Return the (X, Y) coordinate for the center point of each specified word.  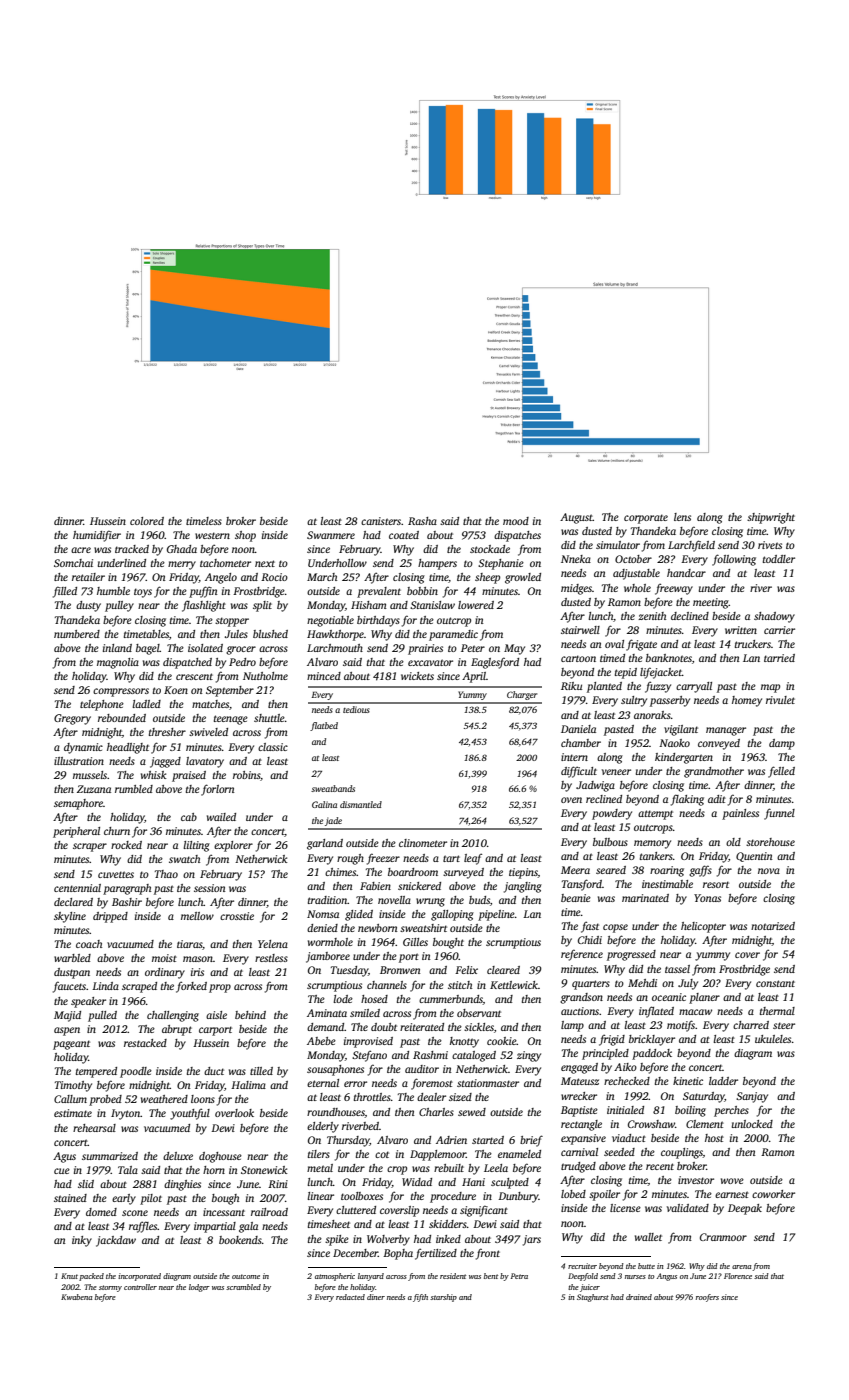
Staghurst (593, 1298)
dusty (88, 606)
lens (682, 517)
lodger (199, 1288)
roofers (707, 1298)
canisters (381, 521)
